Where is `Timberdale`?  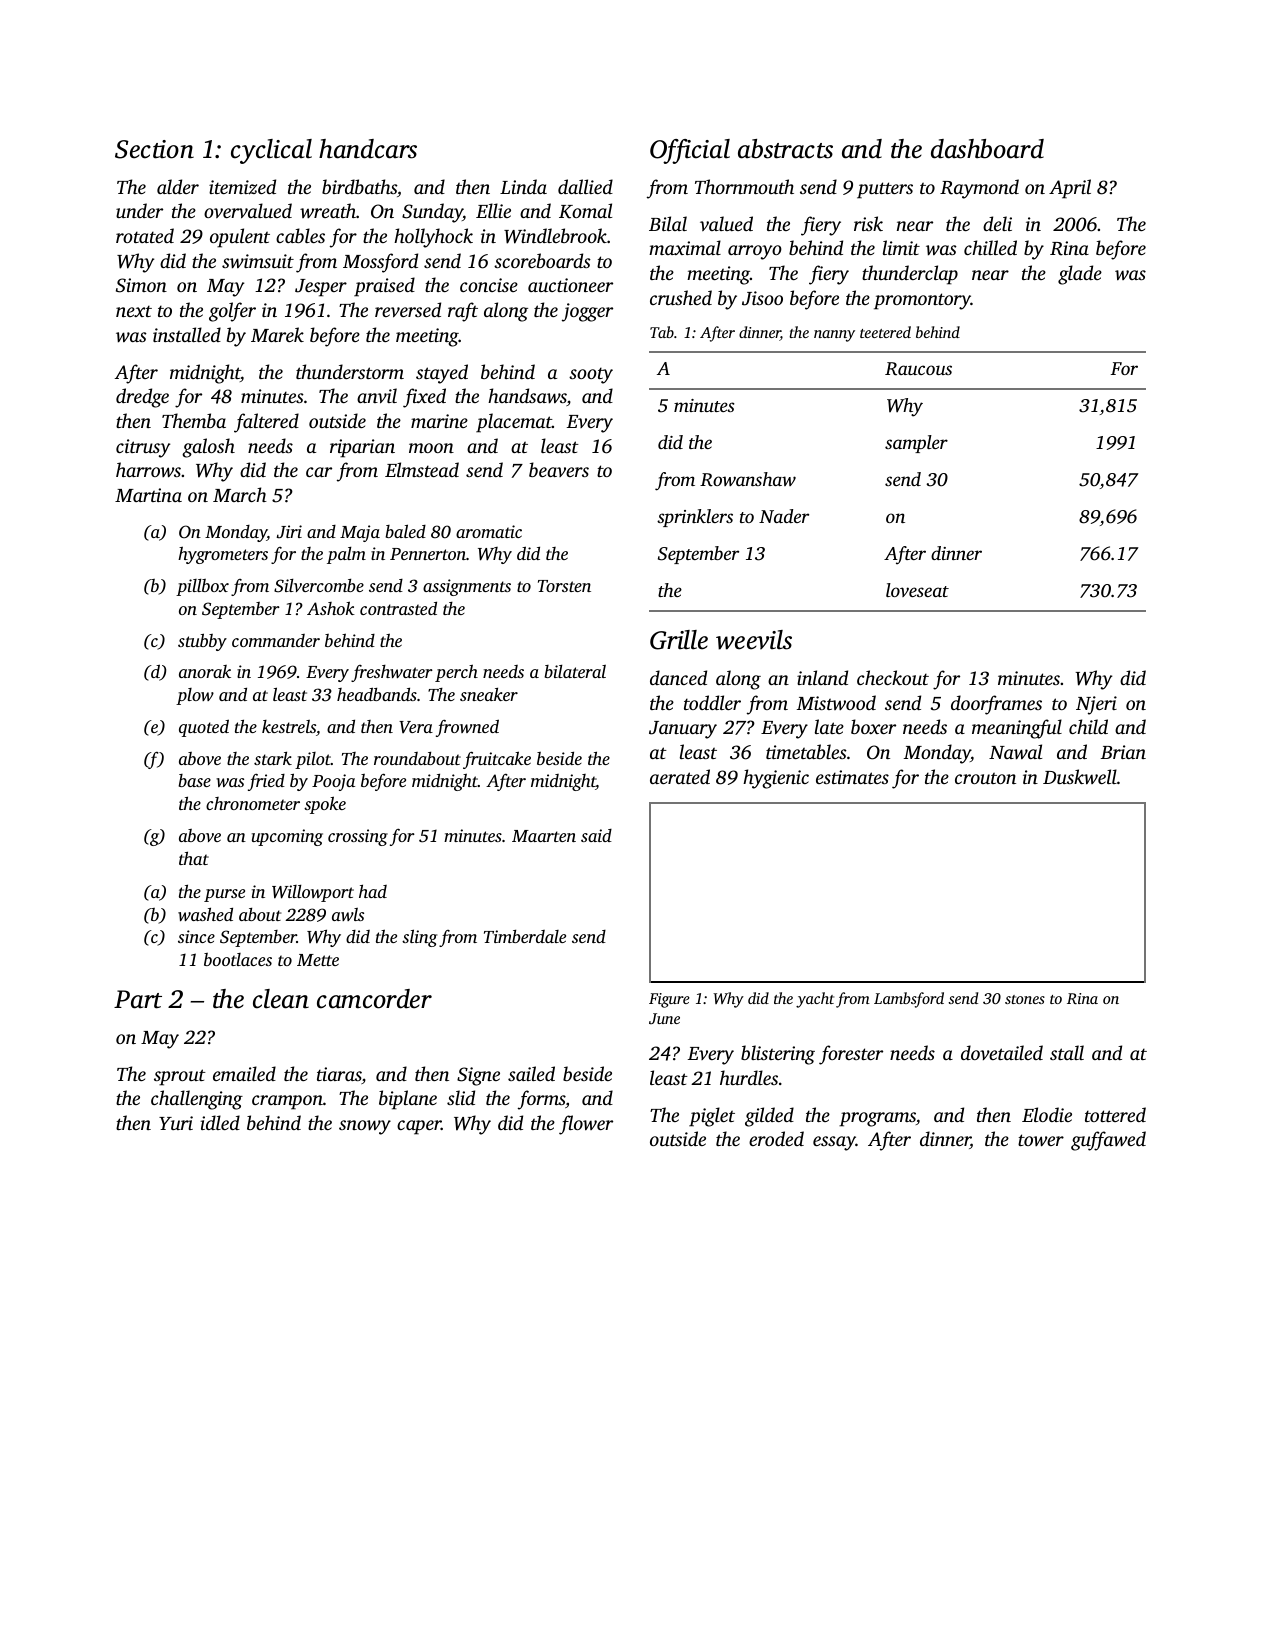 Timberdale is located at coordinates (525, 936).
